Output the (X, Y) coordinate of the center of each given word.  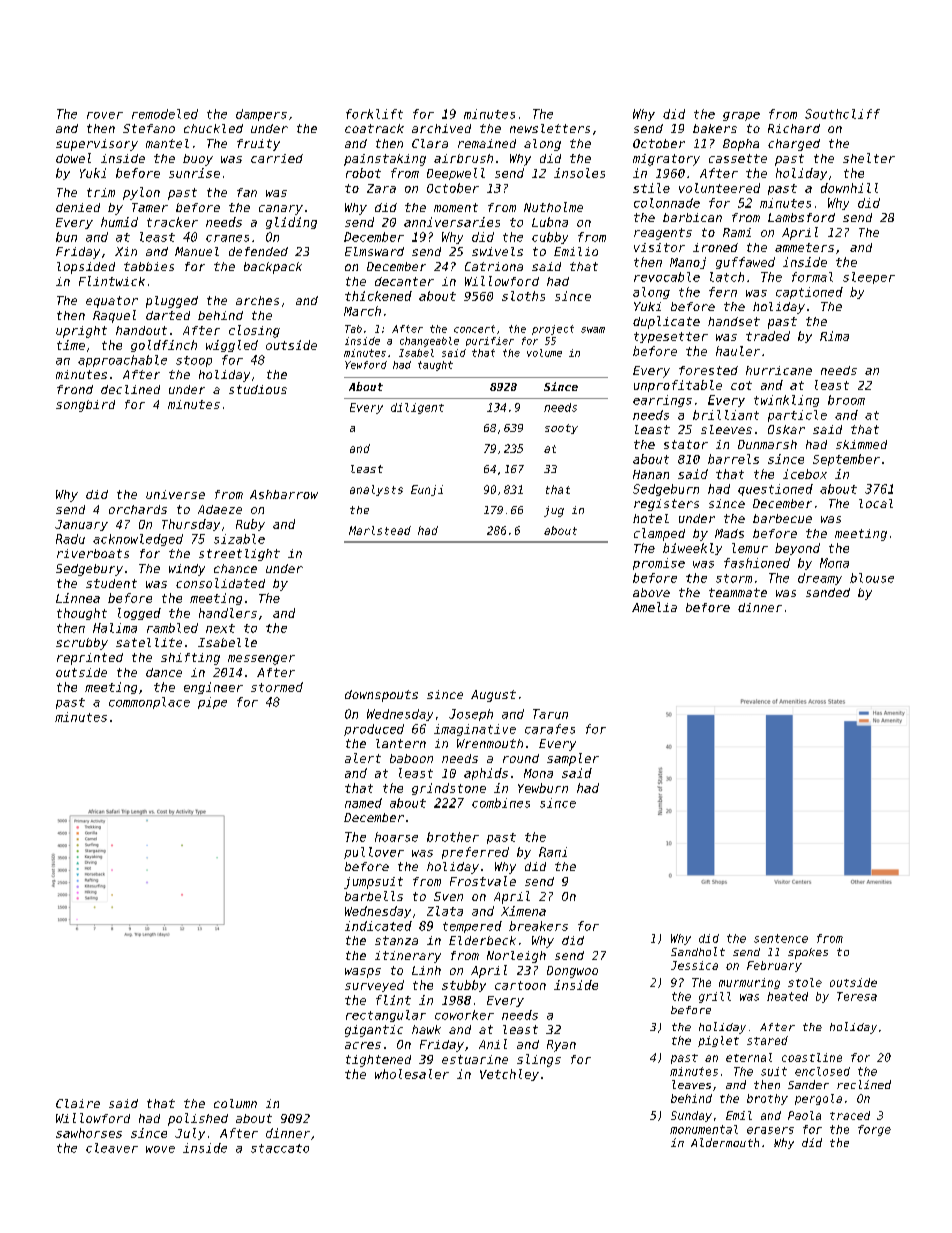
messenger (261, 660)
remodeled (165, 114)
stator (686, 444)
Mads (729, 533)
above (651, 592)
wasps (363, 973)
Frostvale (483, 881)
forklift (374, 114)
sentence (781, 938)
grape (741, 116)
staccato (280, 1148)
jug (554, 511)
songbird (85, 406)
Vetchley (509, 1075)
